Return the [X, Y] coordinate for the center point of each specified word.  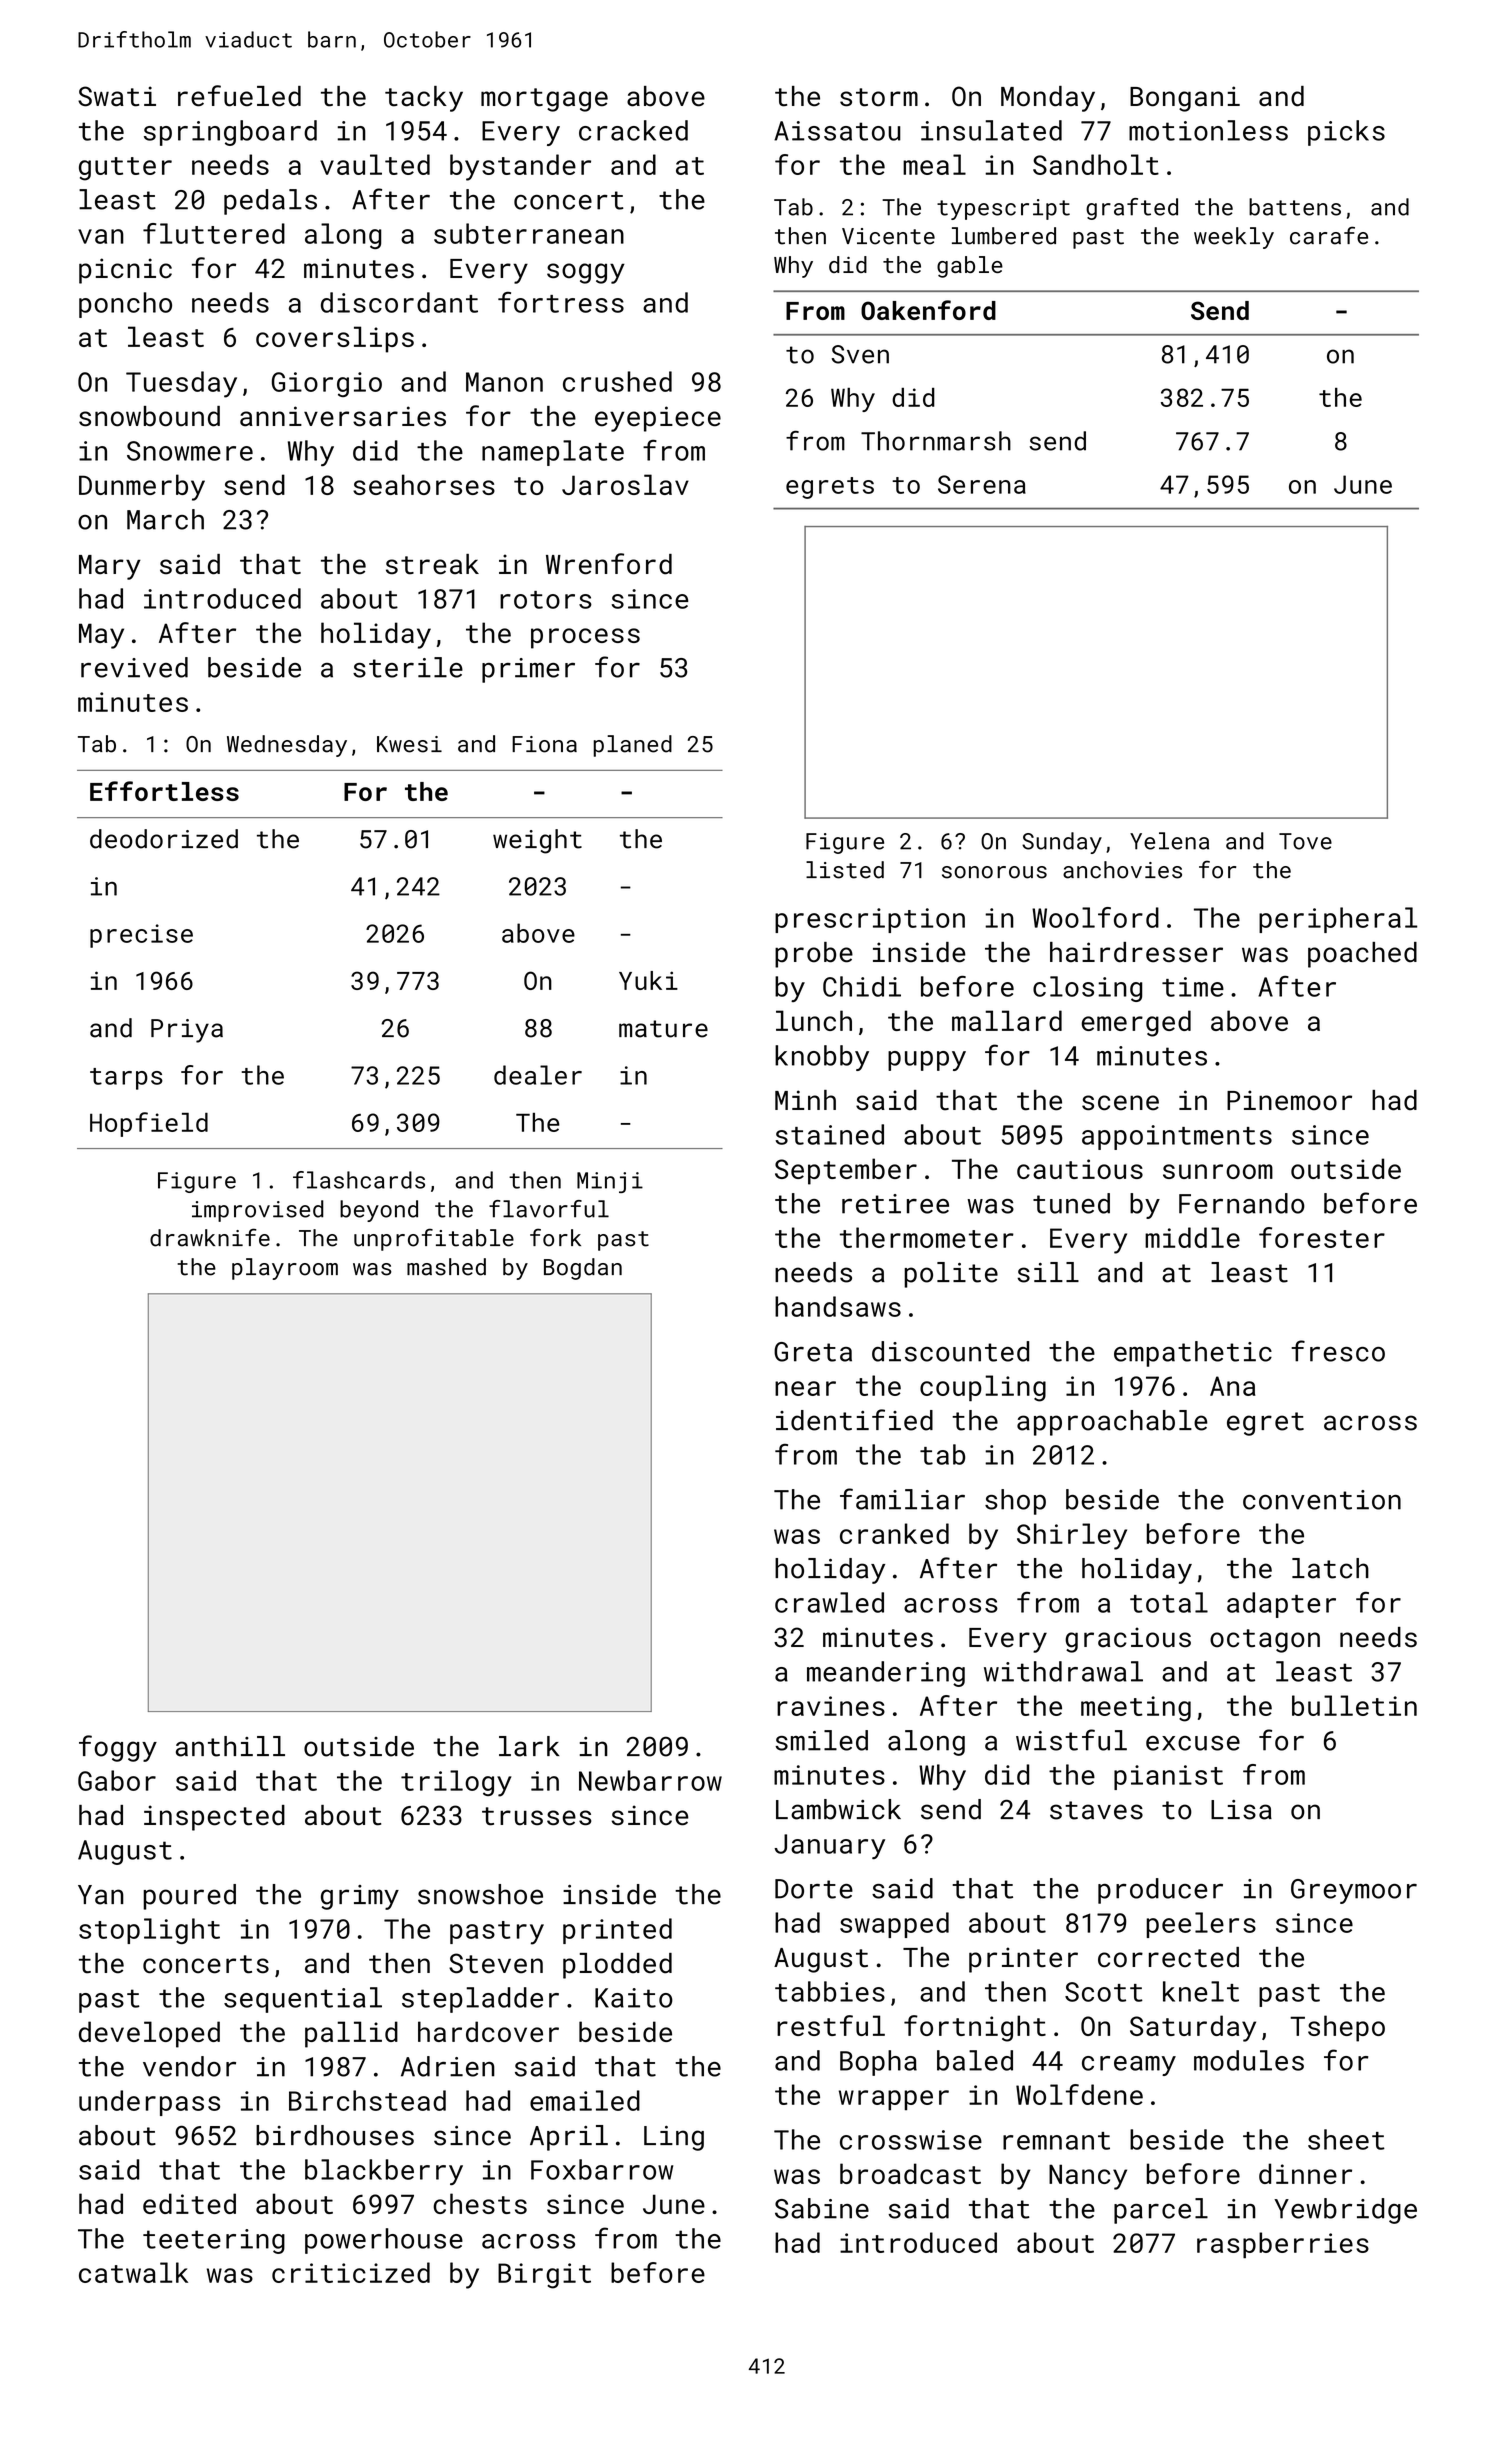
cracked [633, 130]
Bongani [1185, 99]
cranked [894, 1533]
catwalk [133, 2272]
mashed [446, 1267]
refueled [239, 96]
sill [1048, 1272]
